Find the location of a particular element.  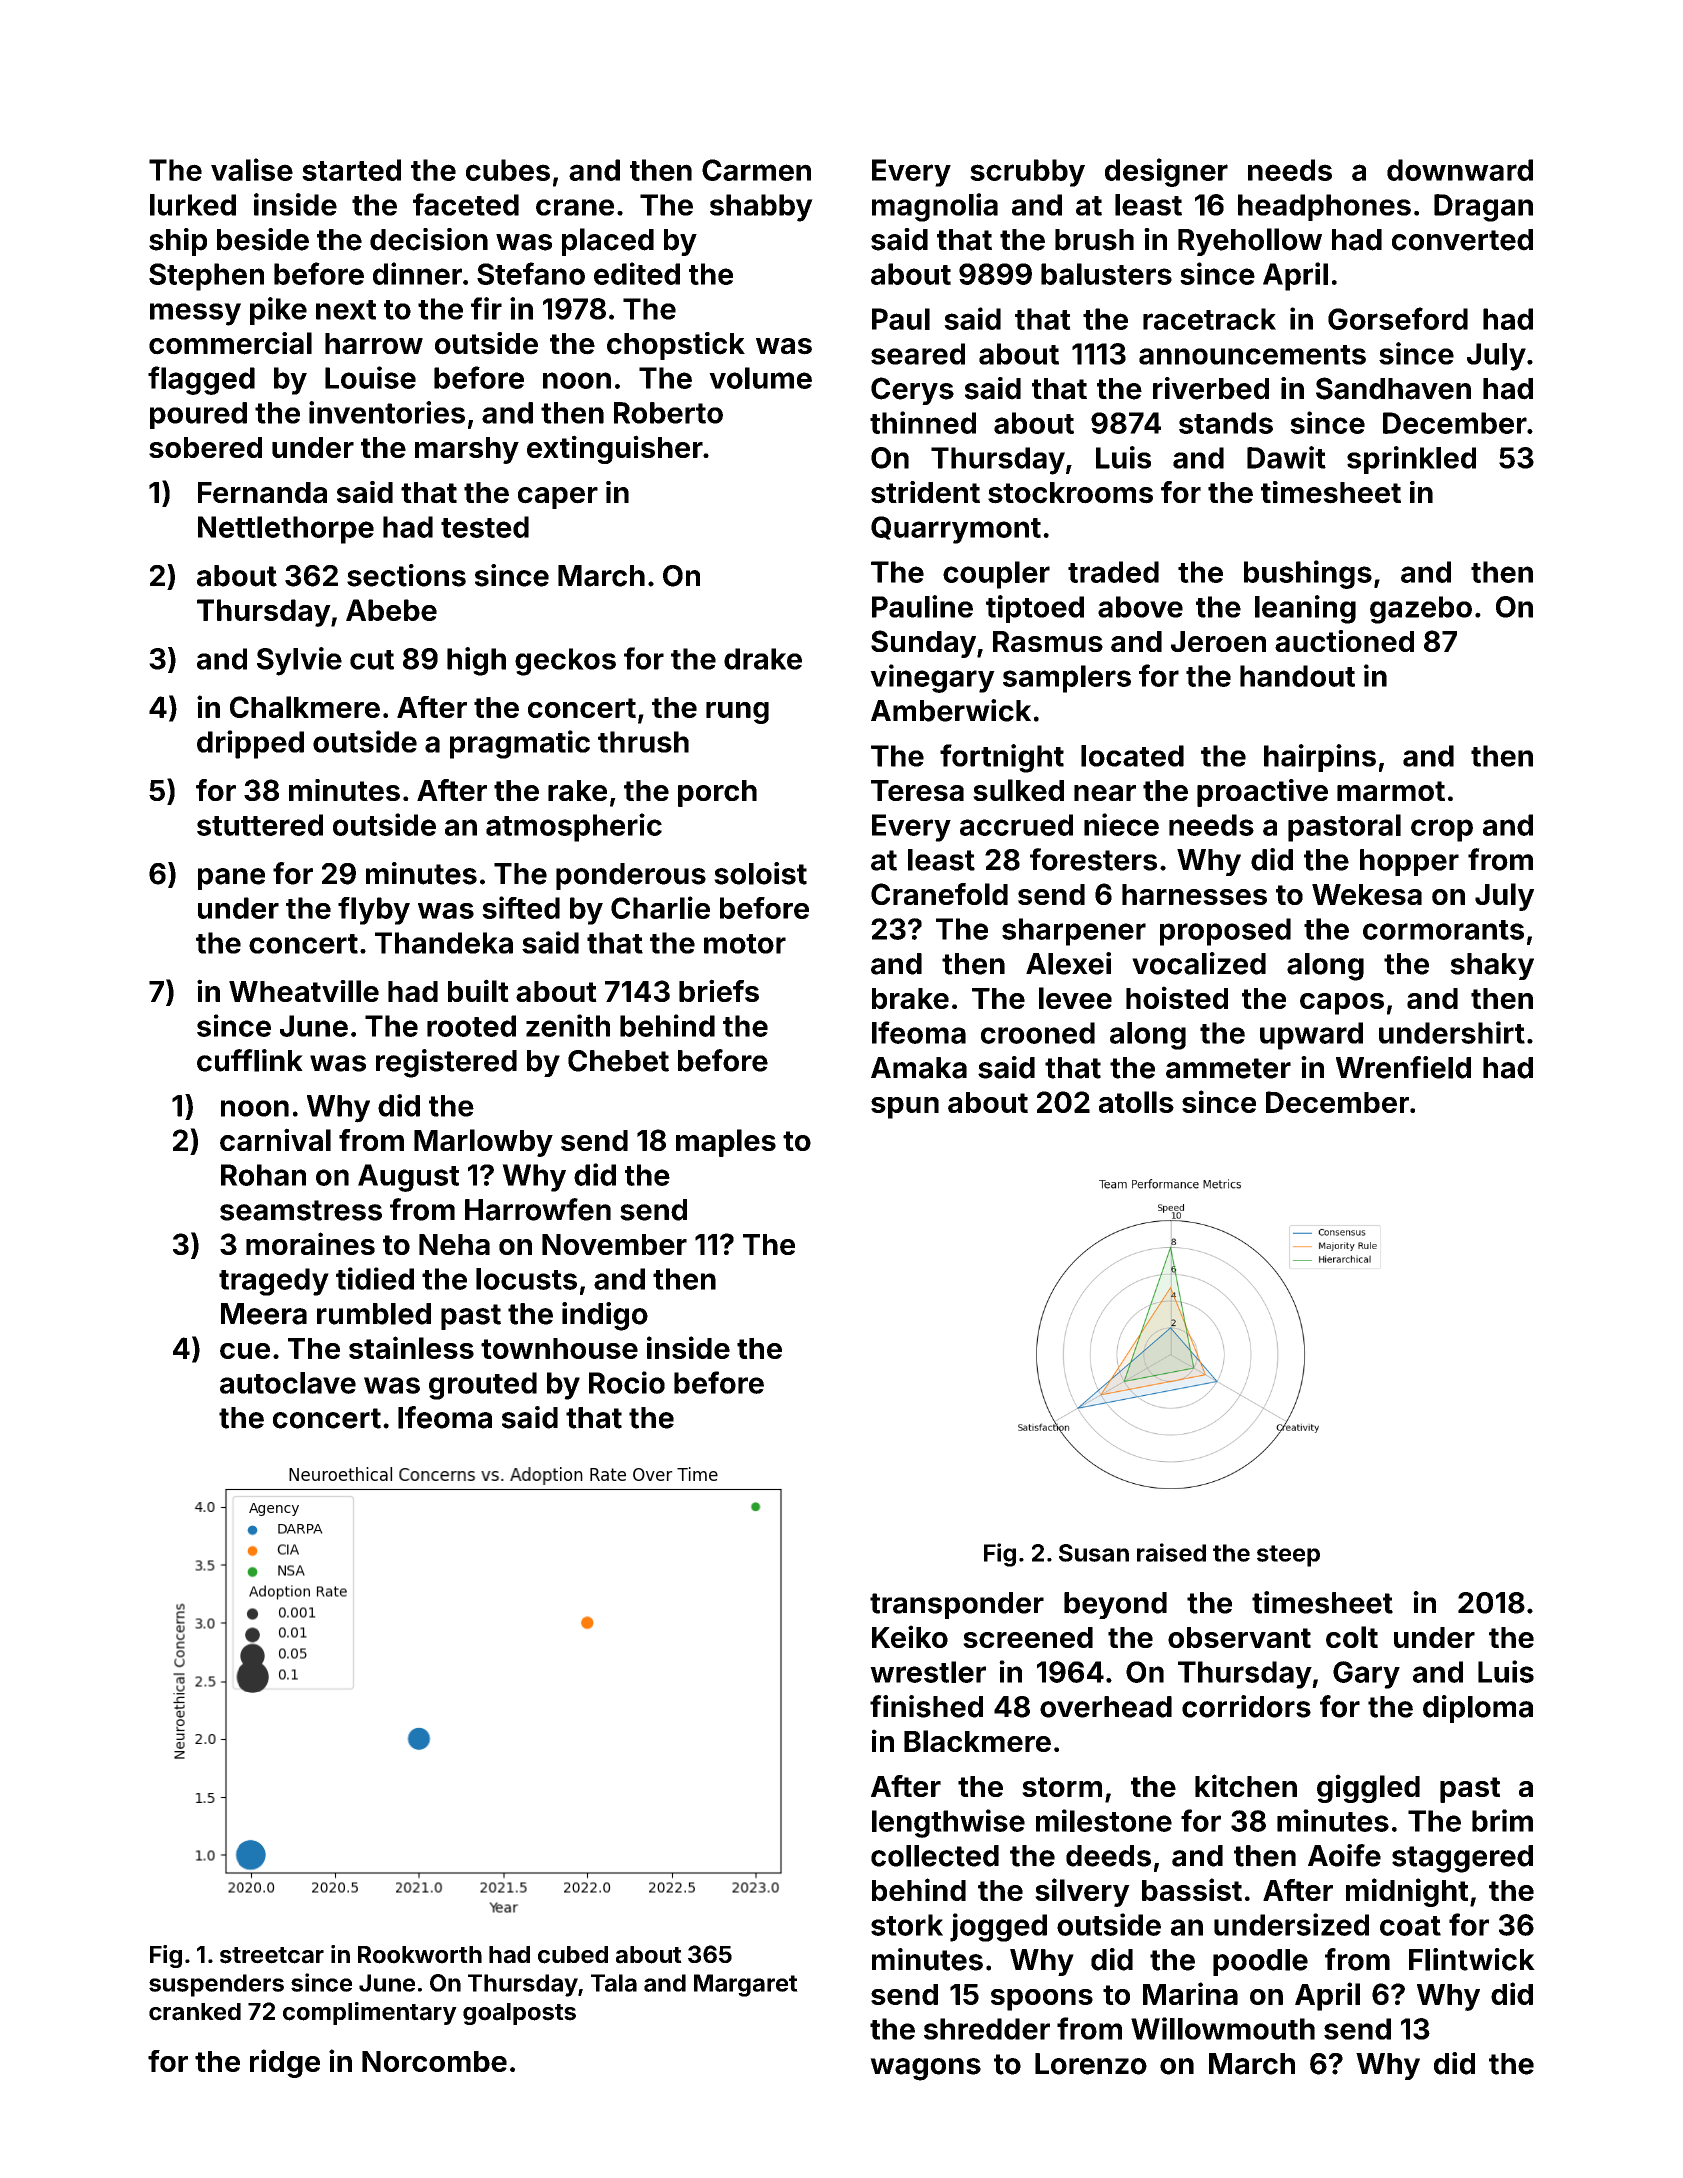

Rookworth is located at coordinates (420, 1955).
